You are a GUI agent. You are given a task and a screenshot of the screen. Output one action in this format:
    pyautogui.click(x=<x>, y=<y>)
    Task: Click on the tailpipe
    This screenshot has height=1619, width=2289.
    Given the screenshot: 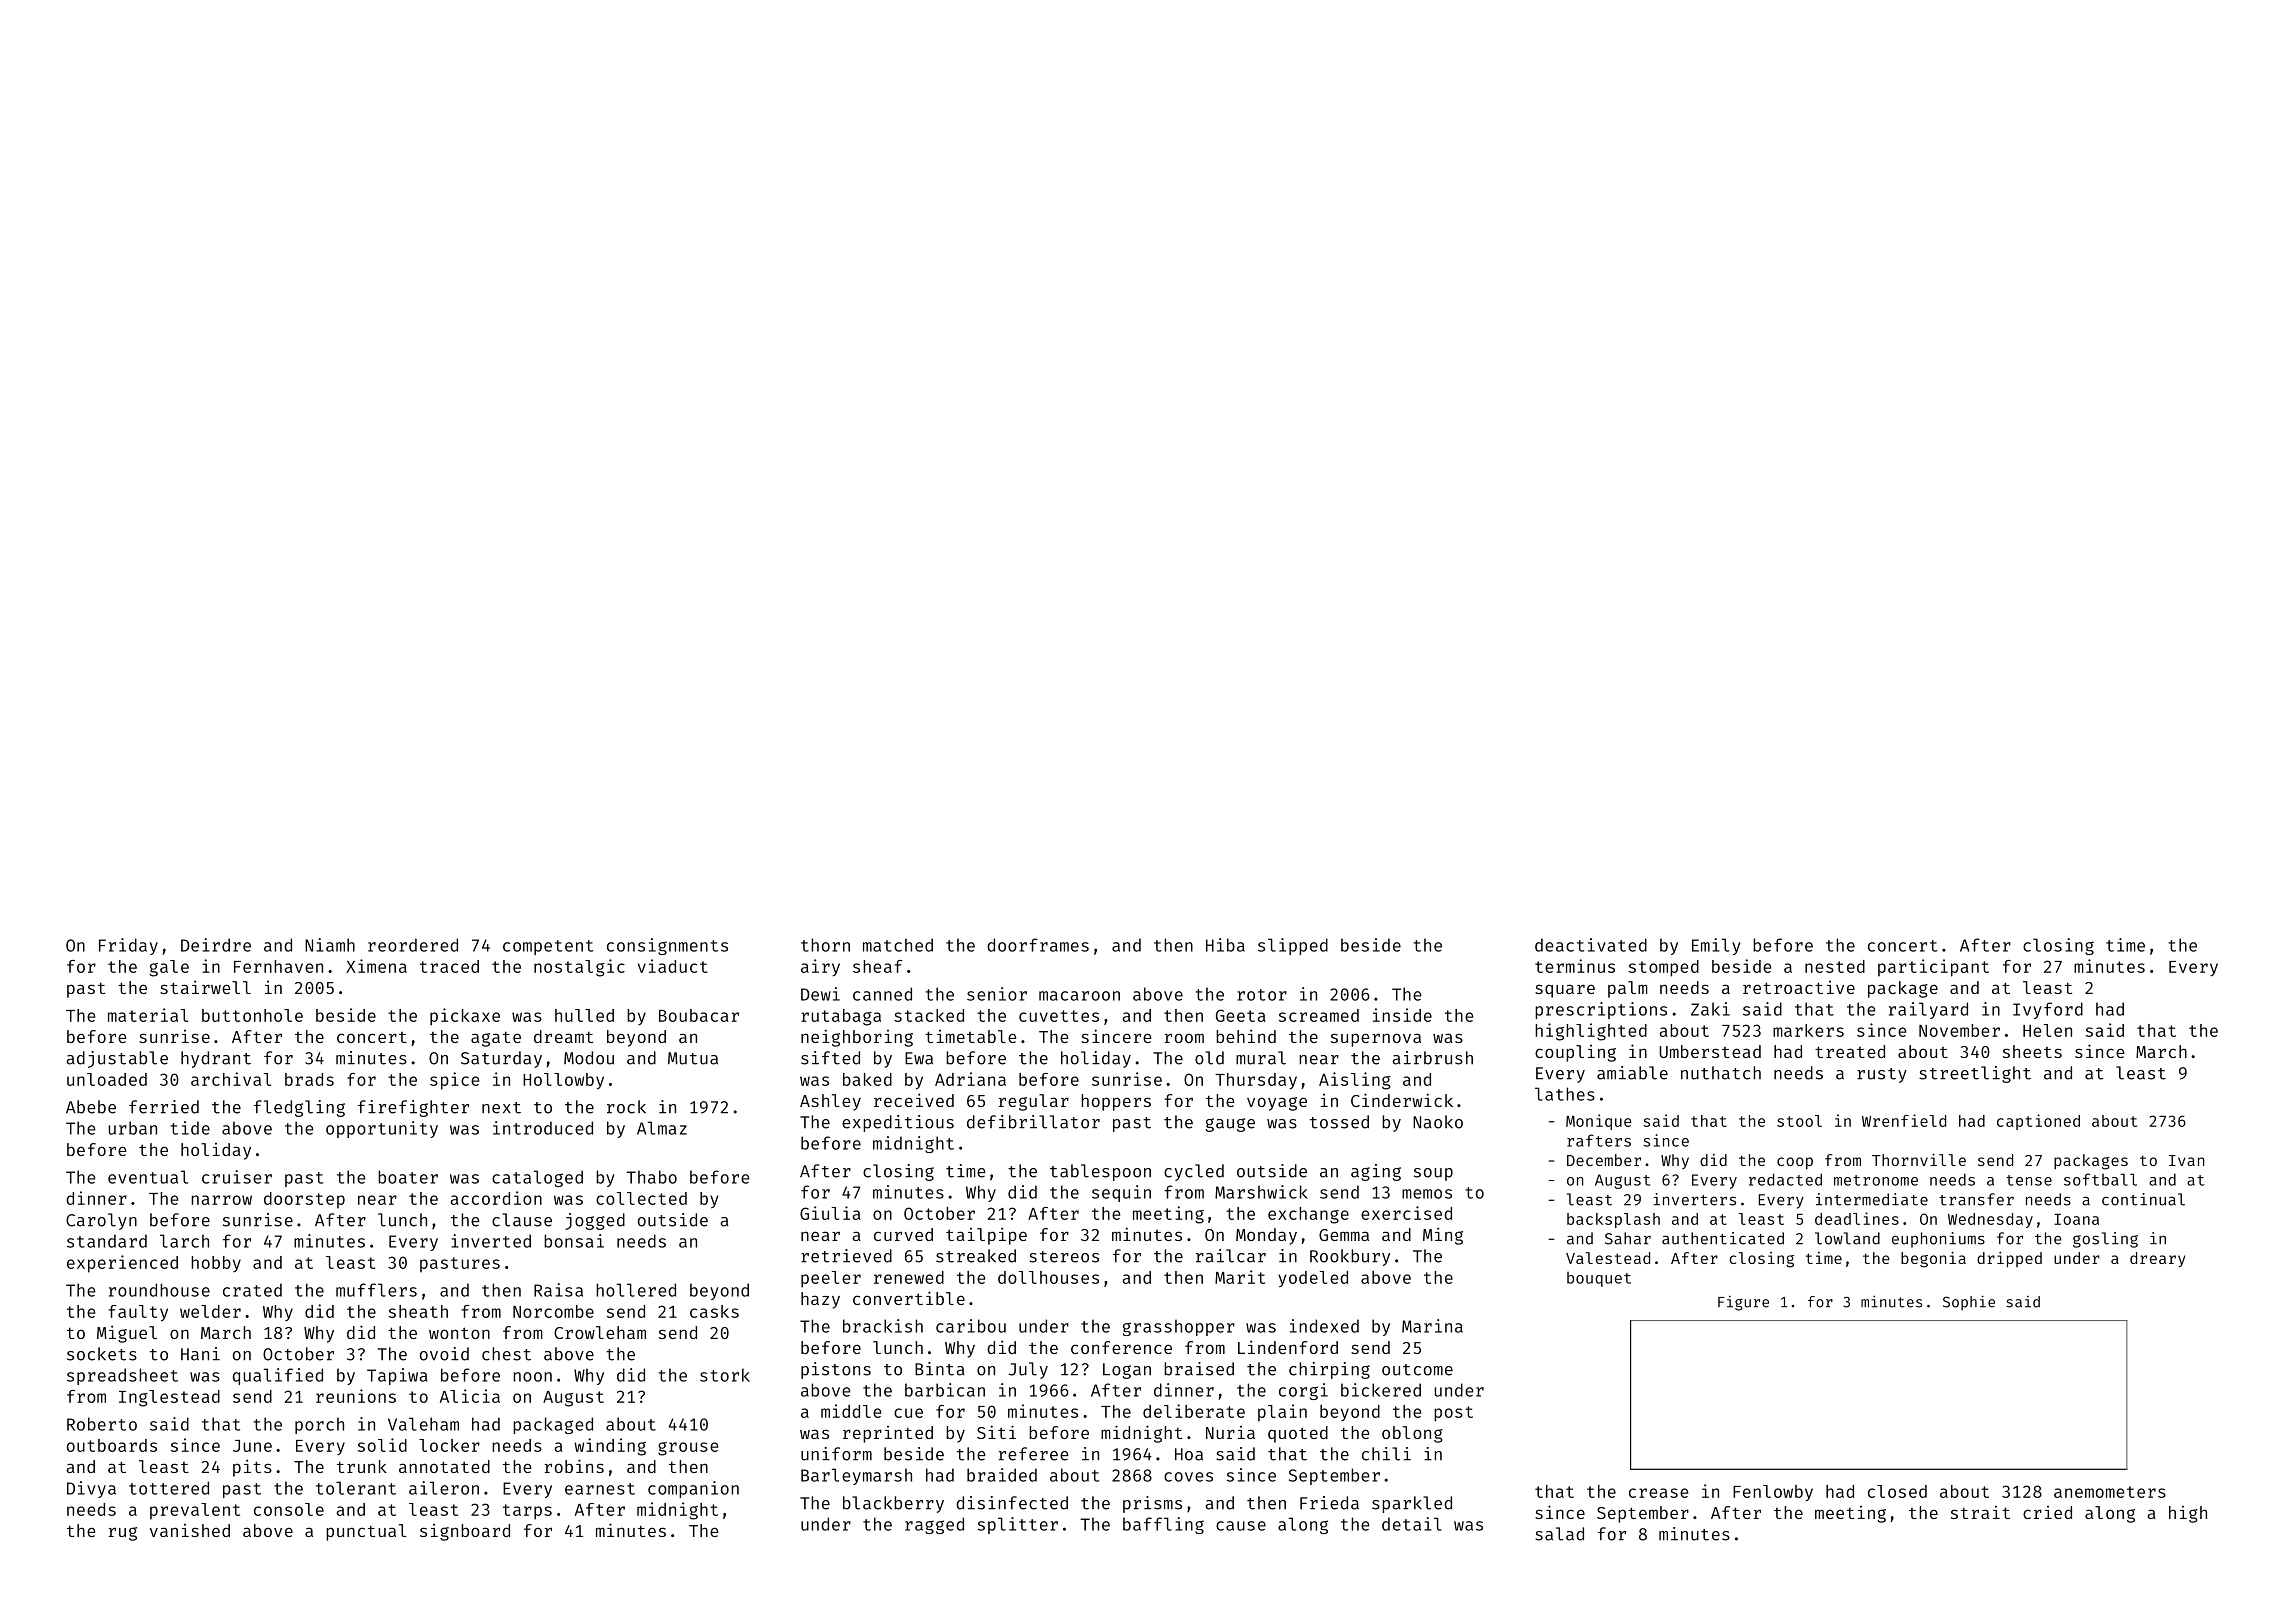 What is the action you would take?
    pyautogui.click(x=986, y=1236)
